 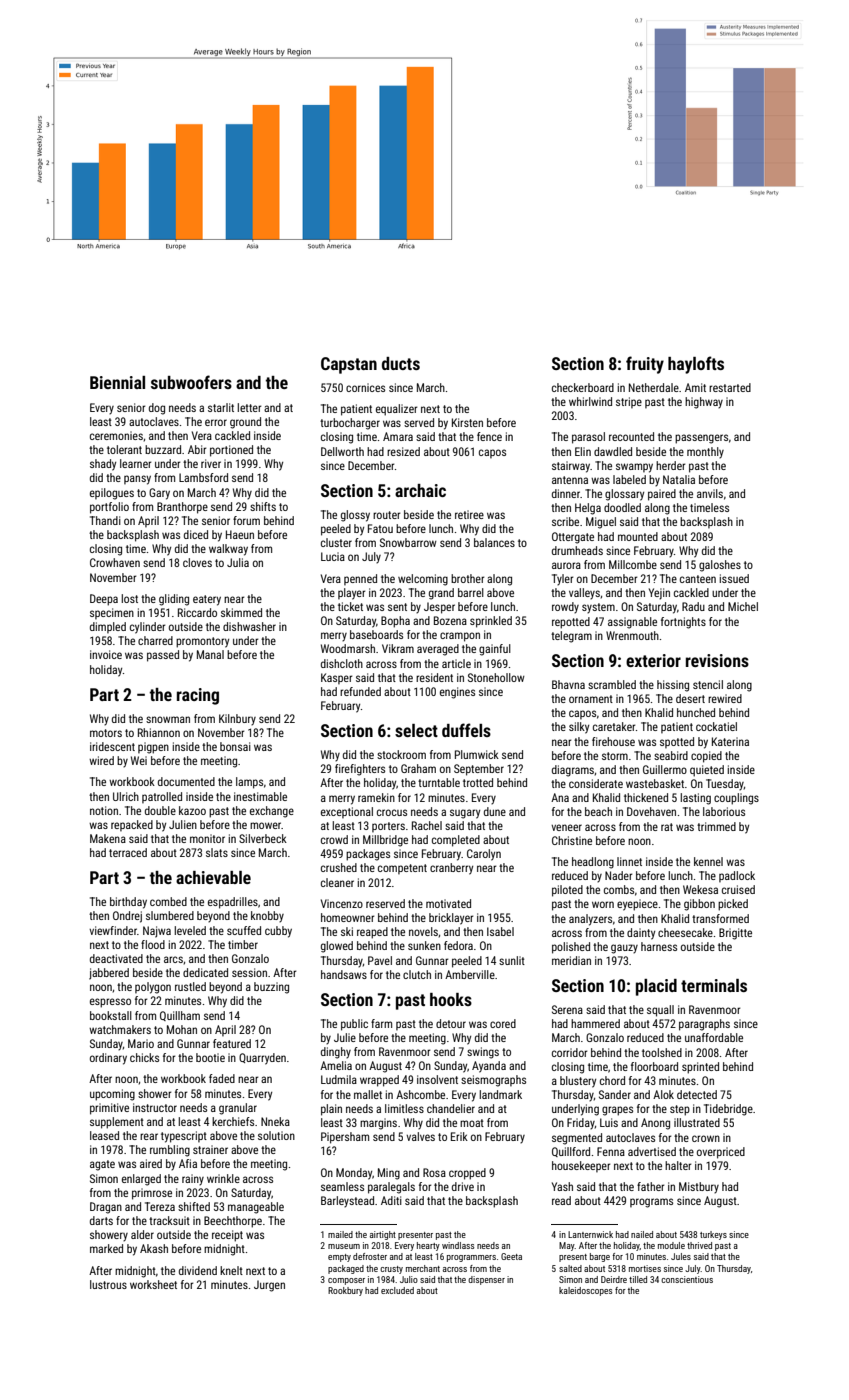 What do you see at coordinates (710, 493) in the document?
I see `anvils` at bounding box center [710, 493].
